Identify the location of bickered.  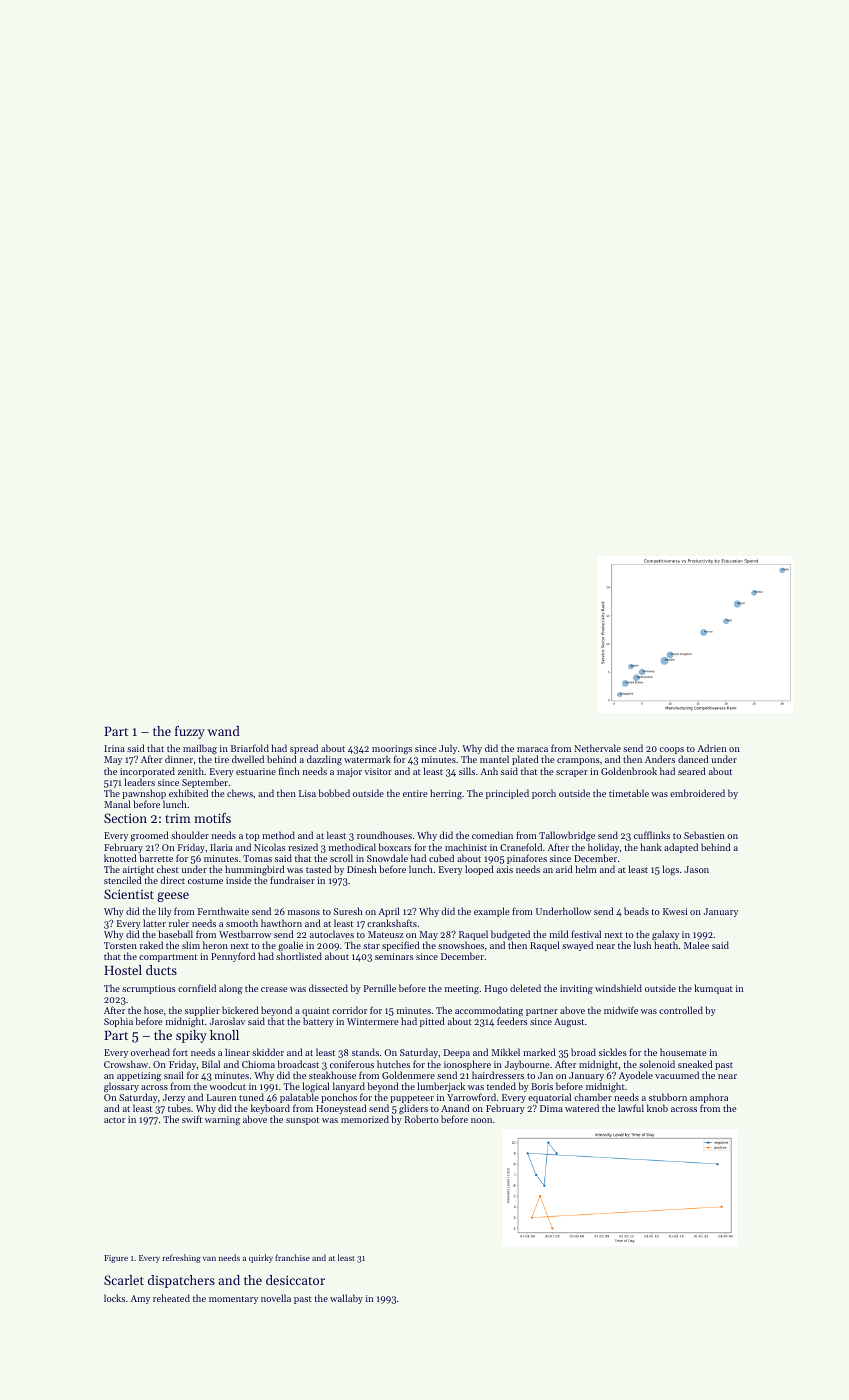
(240, 1010).
